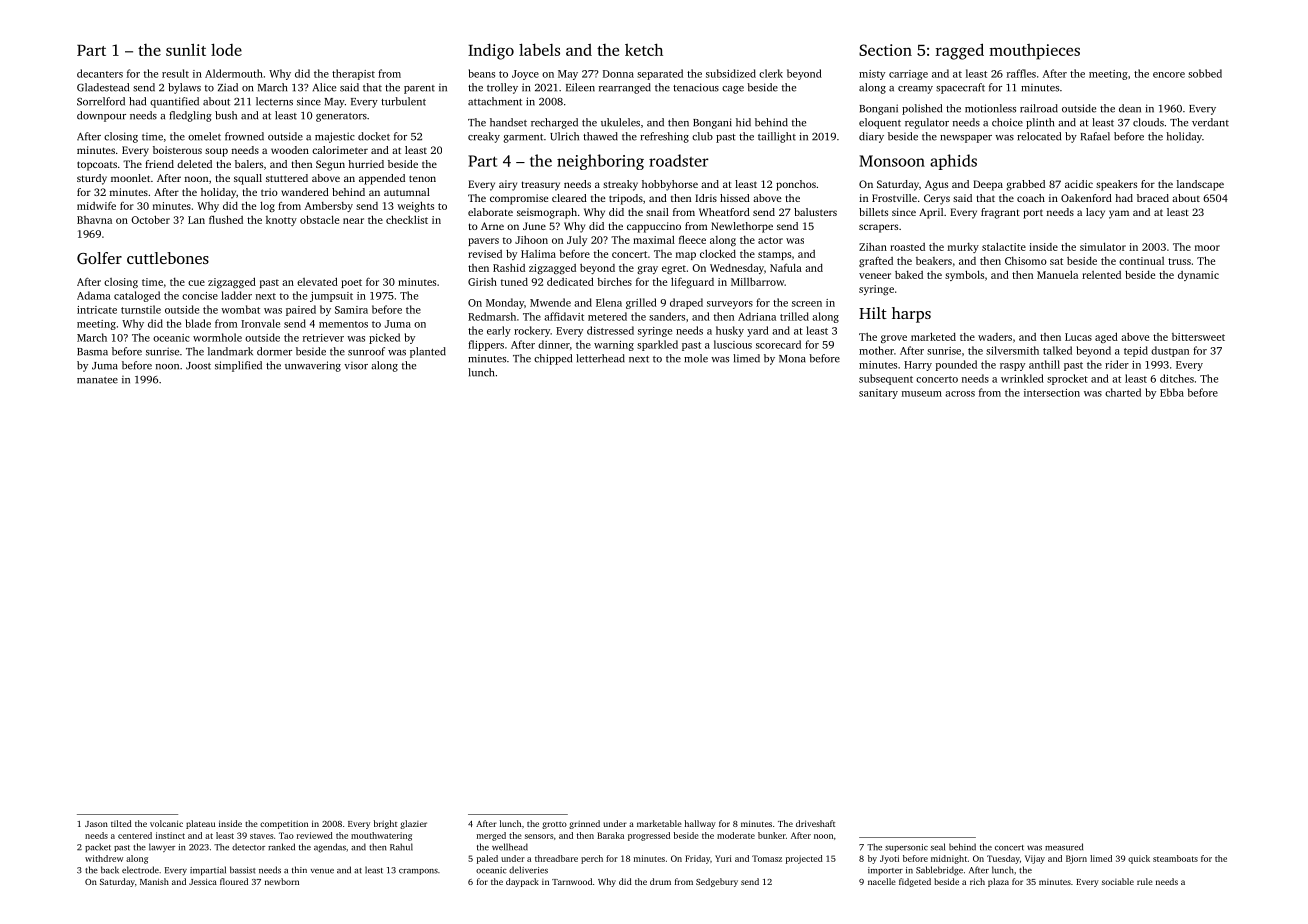 The image size is (1308, 924). Describe the element at coordinates (97, 380) in the screenshot. I see `manatee` at that location.
